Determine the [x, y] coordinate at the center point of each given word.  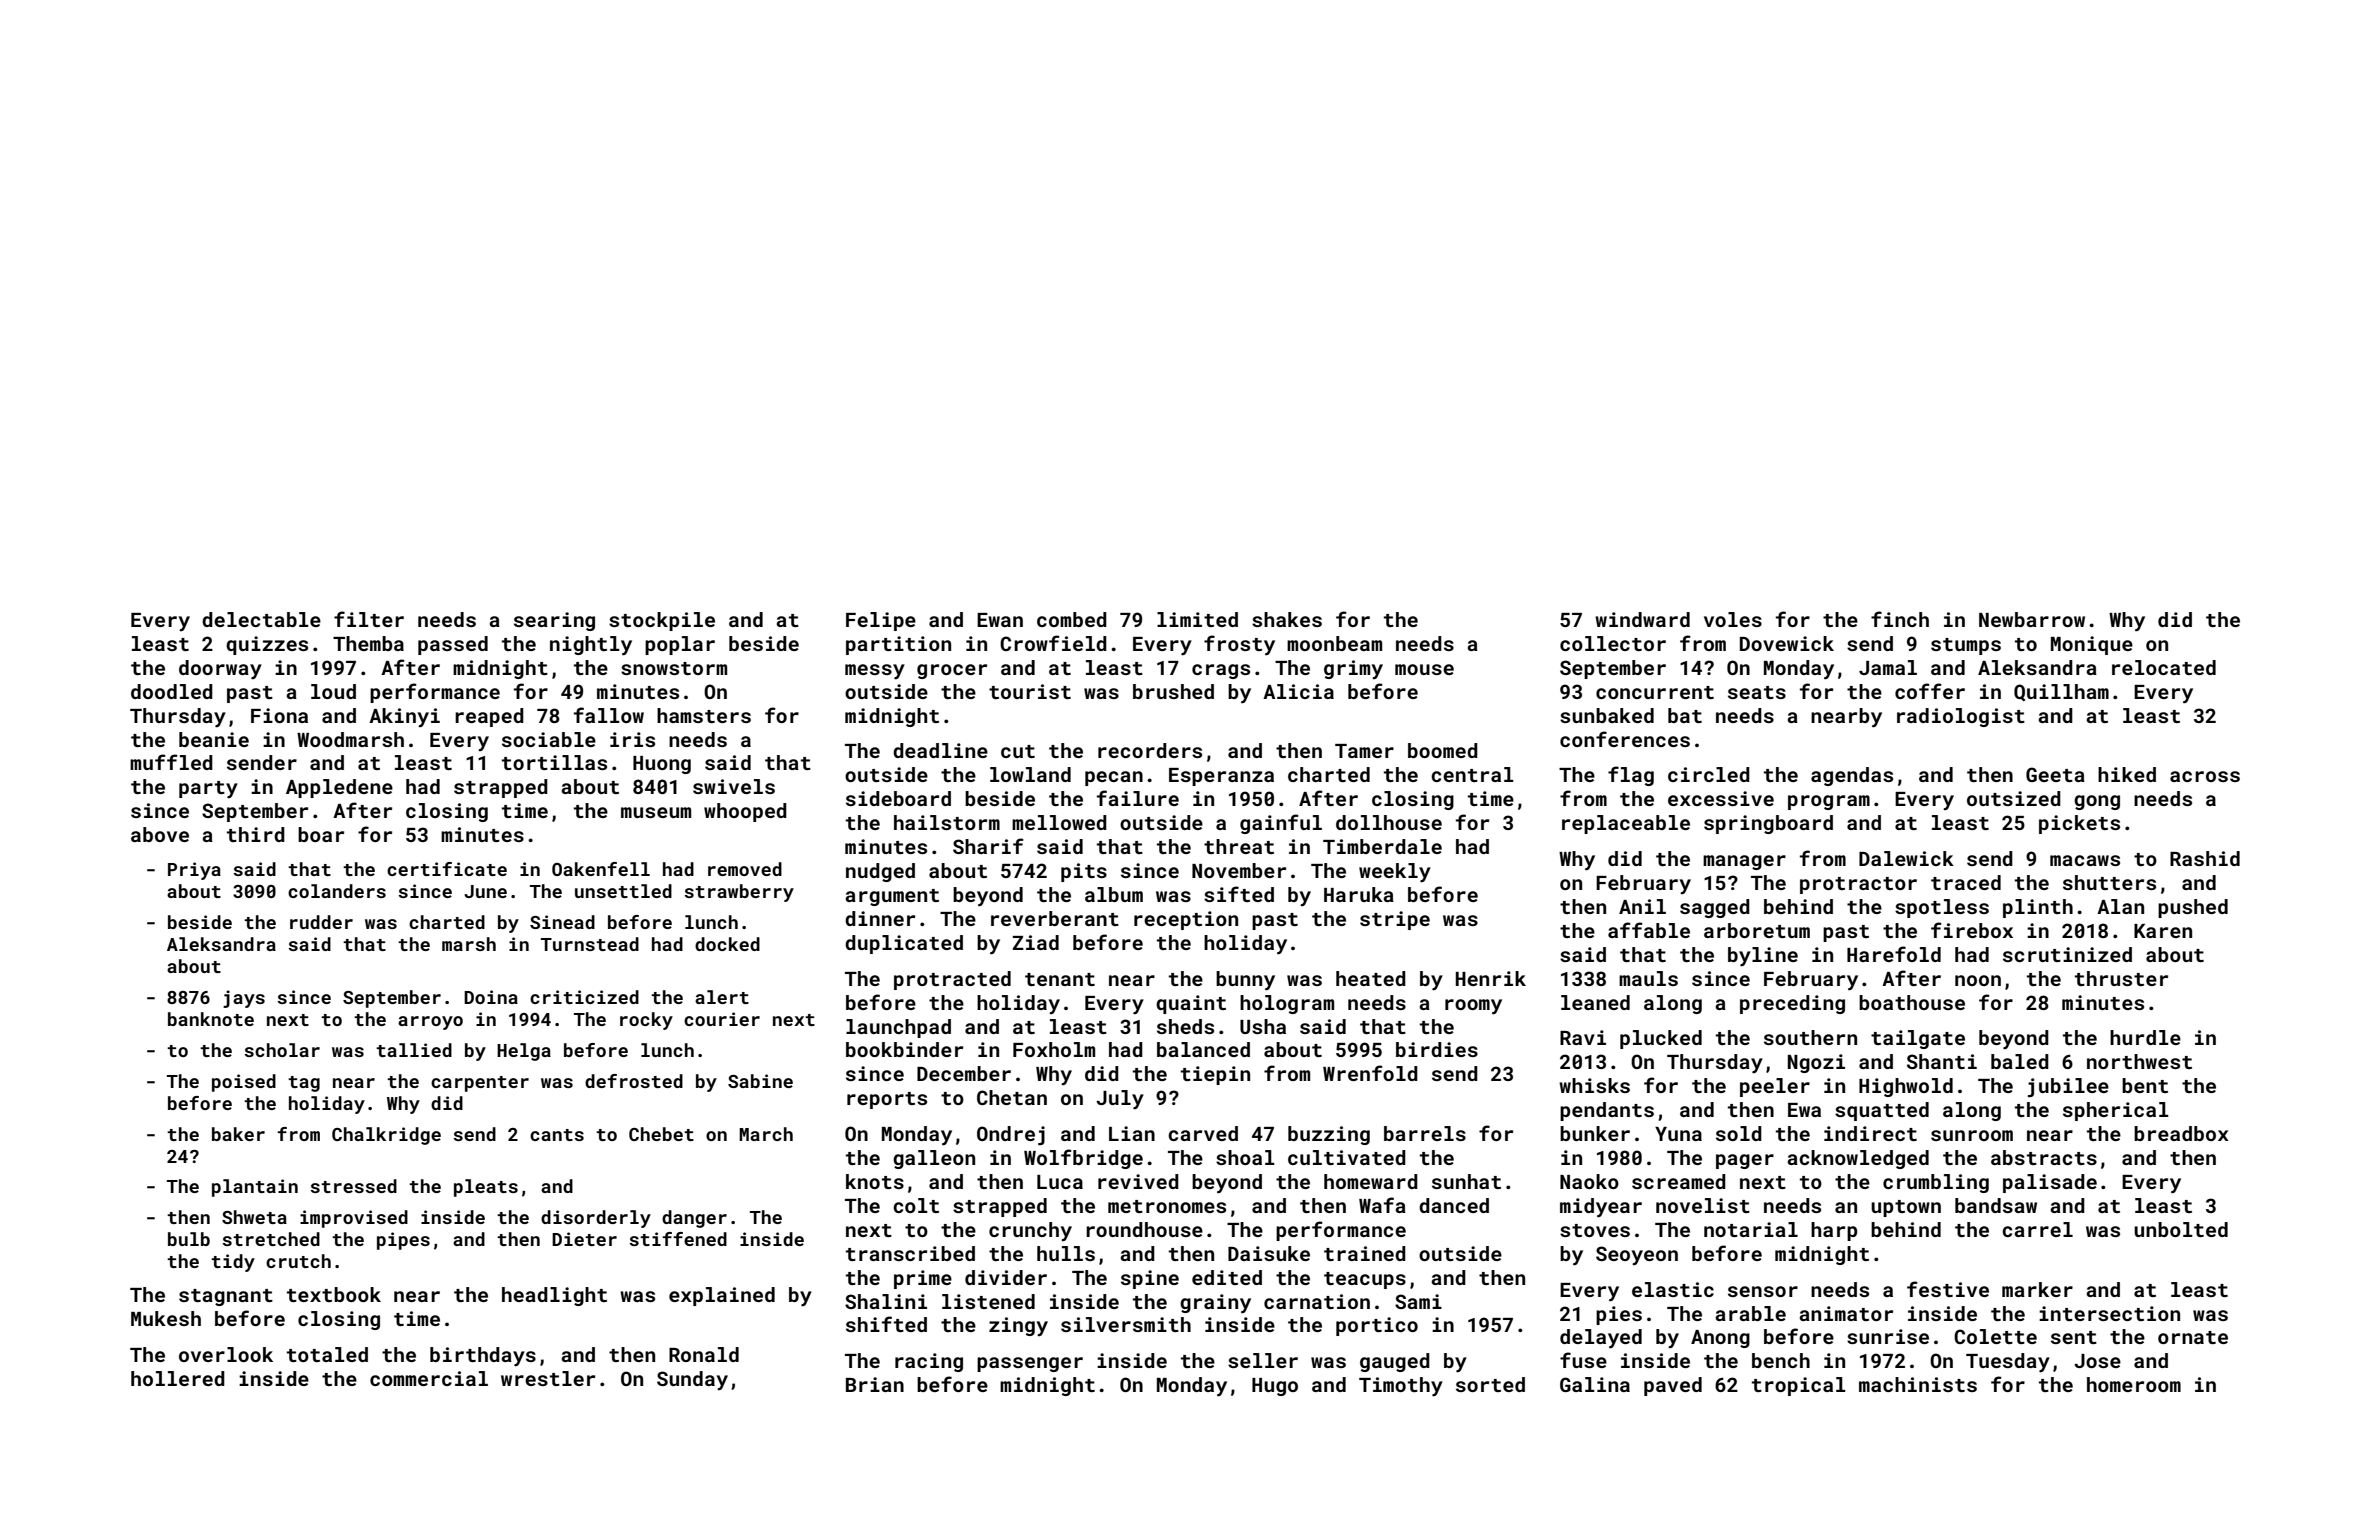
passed [453, 645]
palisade [2050, 1183]
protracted [952, 980]
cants [557, 1135]
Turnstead [590, 944]
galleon [934, 1159]
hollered [178, 1378]
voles [1733, 619]
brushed [1173, 691]
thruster [2121, 978]
